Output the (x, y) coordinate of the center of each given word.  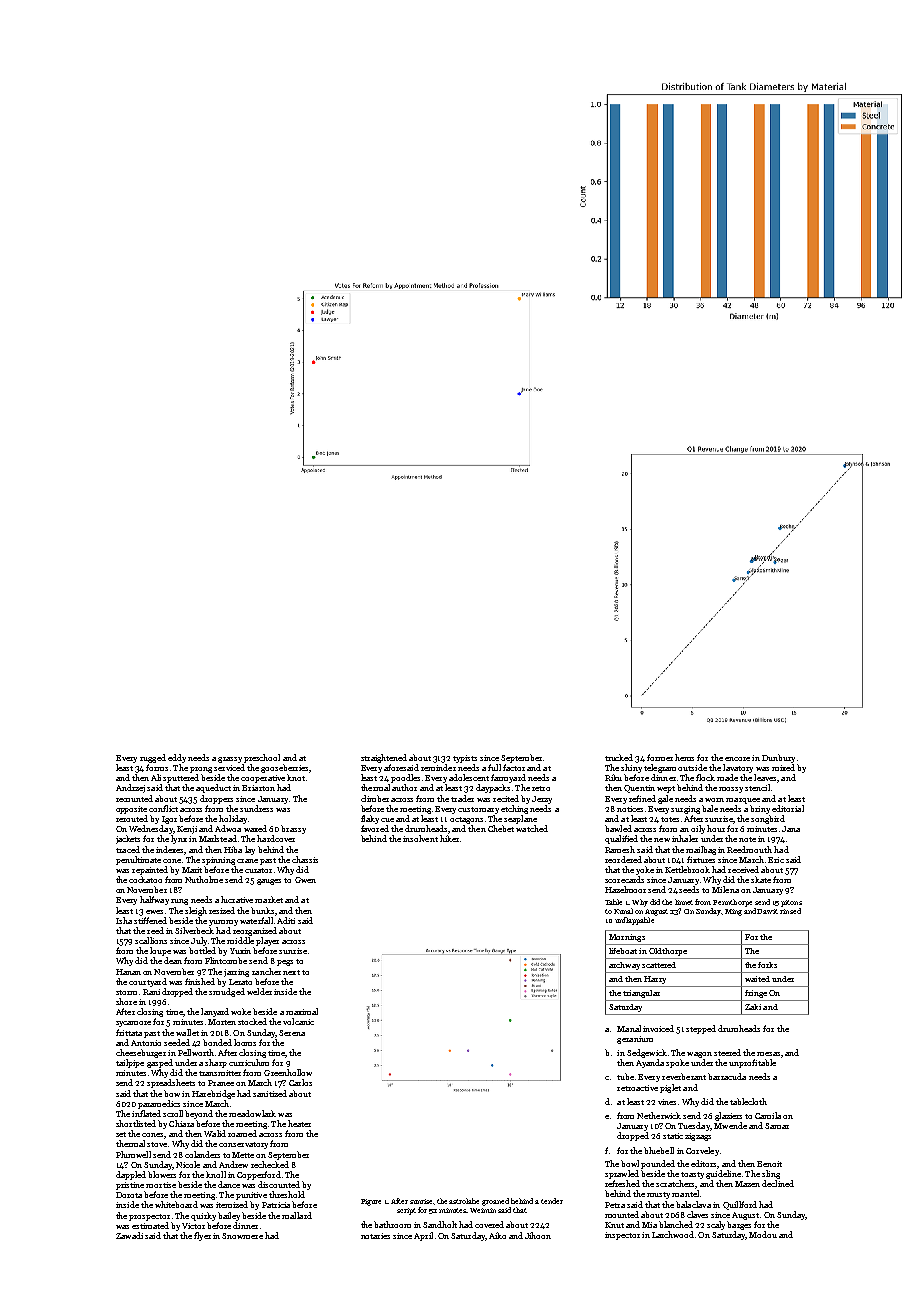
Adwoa (228, 828)
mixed (783, 767)
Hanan (128, 972)
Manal (629, 1028)
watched (532, 828)
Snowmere (242, 1236)
